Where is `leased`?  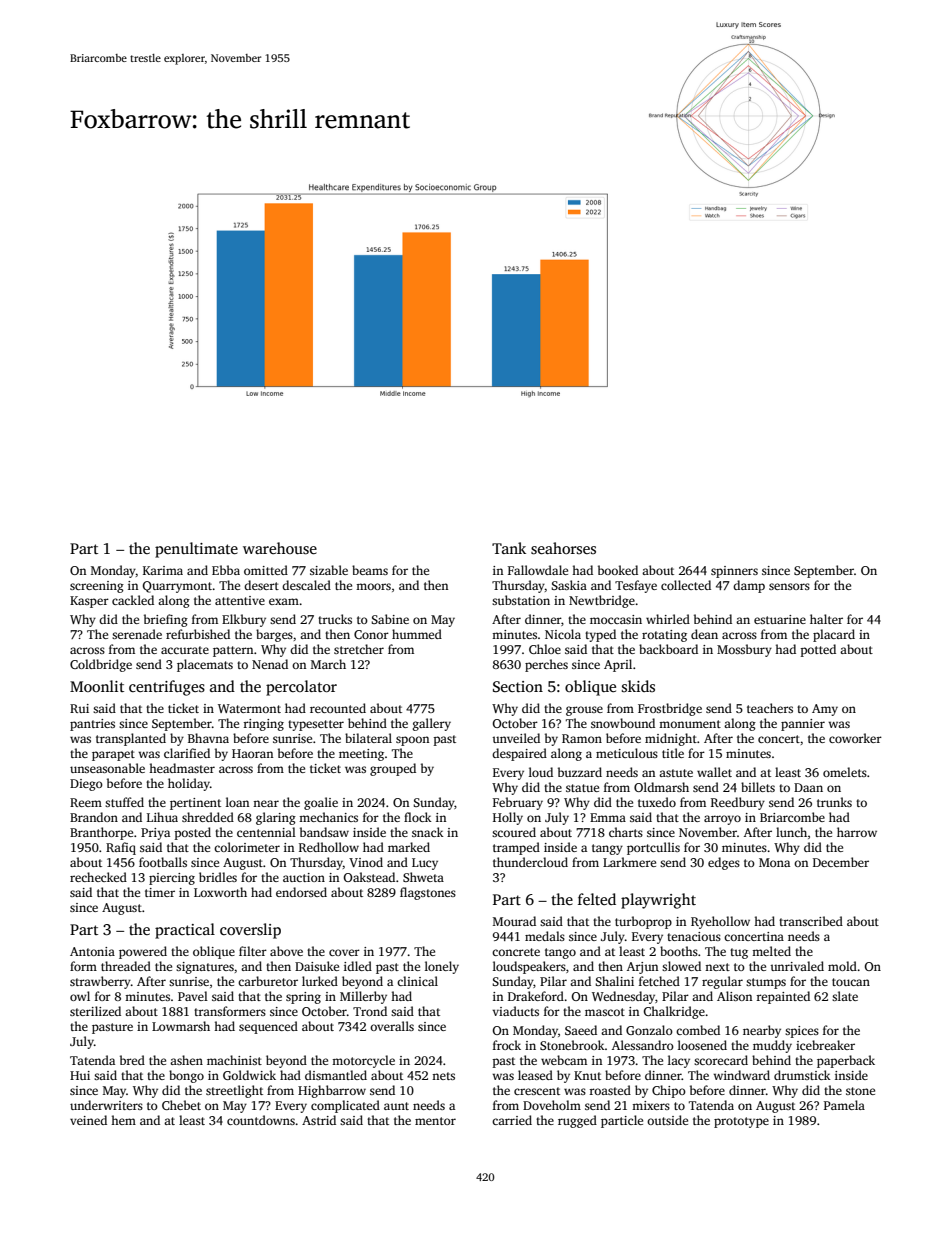
leased is located at coordinates (535, 1075).
